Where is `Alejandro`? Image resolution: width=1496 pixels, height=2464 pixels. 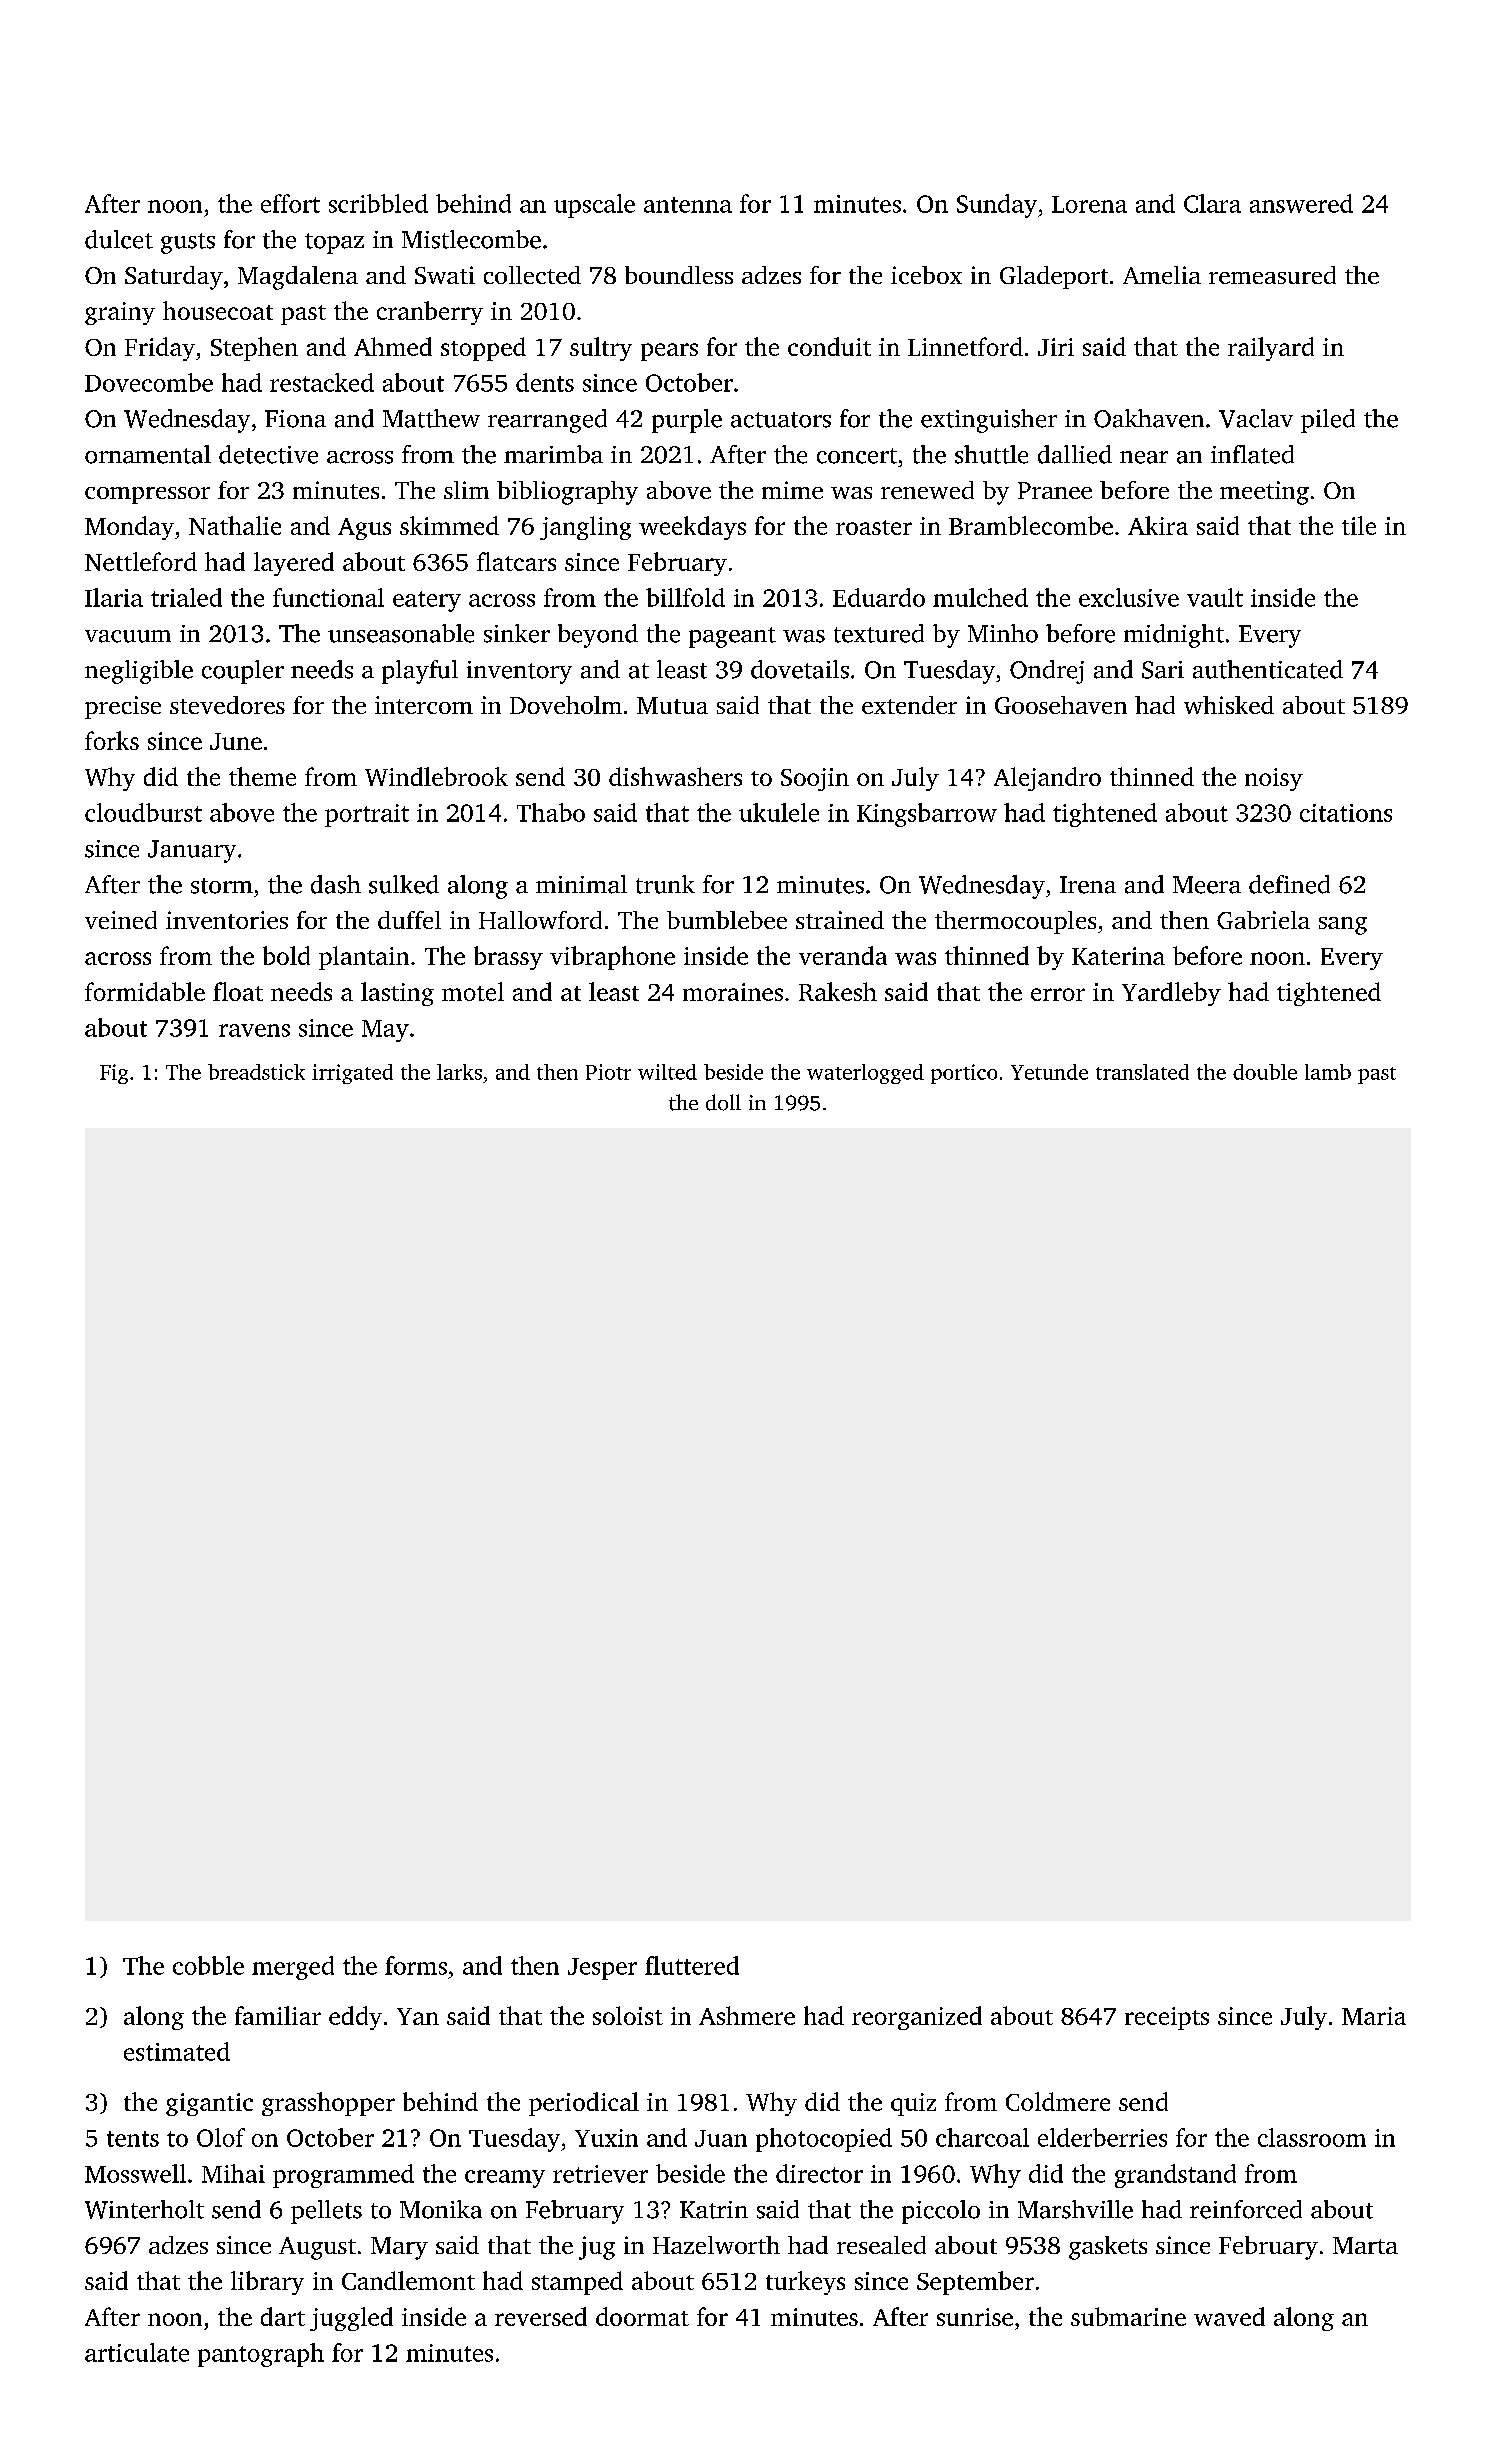 Alejandro is located at coordinates (1047, 779).
